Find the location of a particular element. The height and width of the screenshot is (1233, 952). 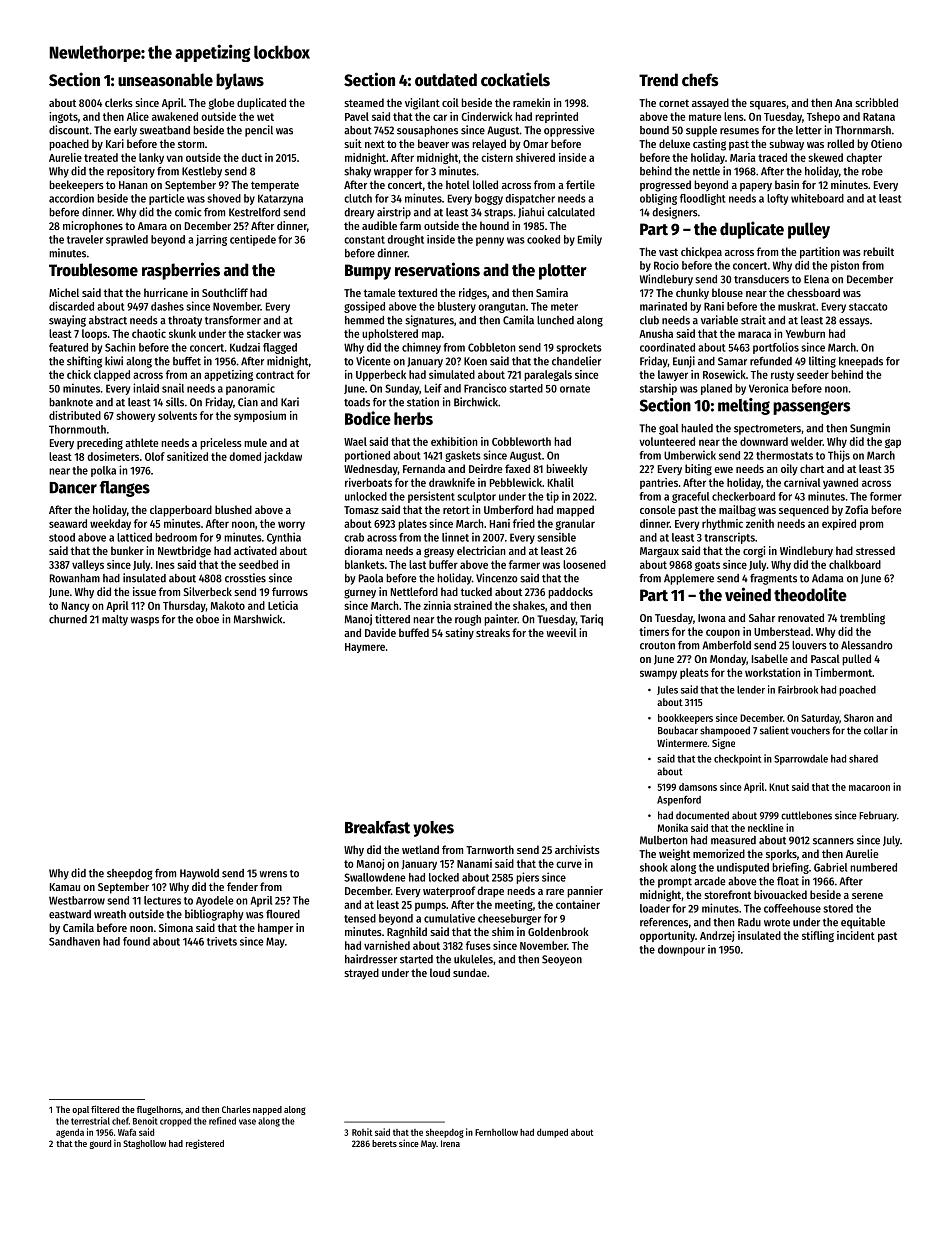

oboe is located at coordinates (207, 619).
